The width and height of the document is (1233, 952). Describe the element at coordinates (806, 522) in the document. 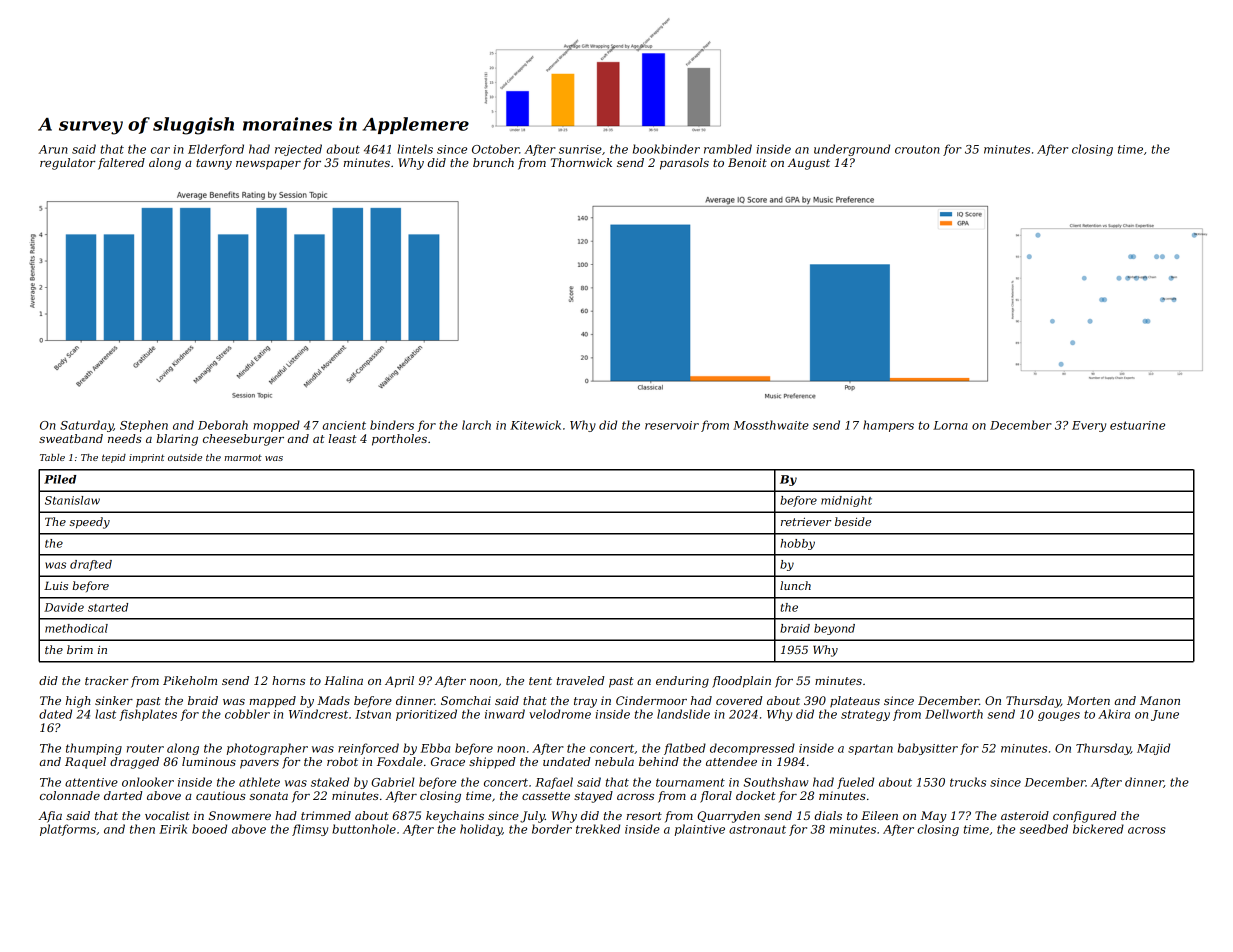

I see `retriever` at that location.
